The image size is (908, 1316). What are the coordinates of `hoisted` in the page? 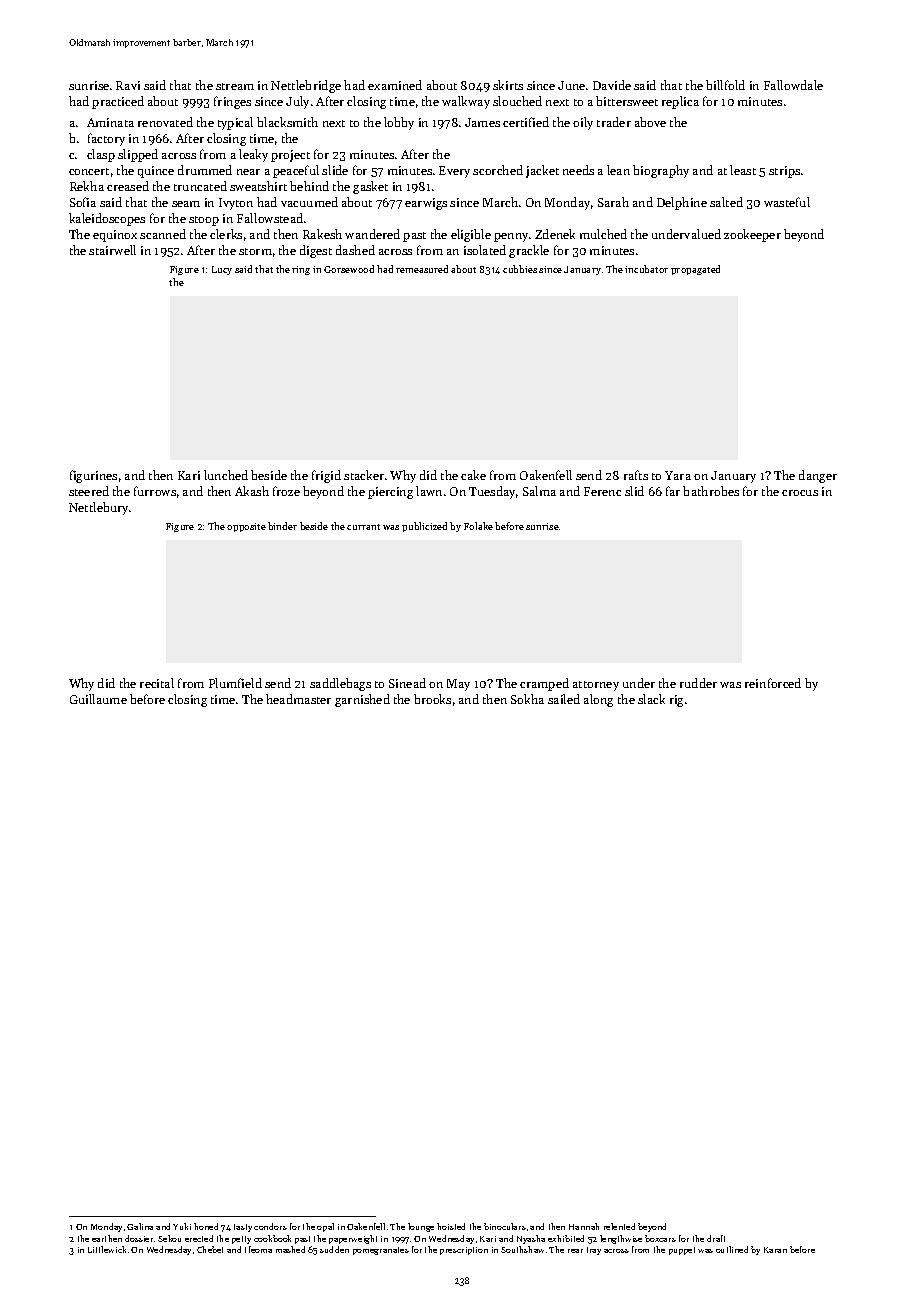 It's located at (451, 1226).
